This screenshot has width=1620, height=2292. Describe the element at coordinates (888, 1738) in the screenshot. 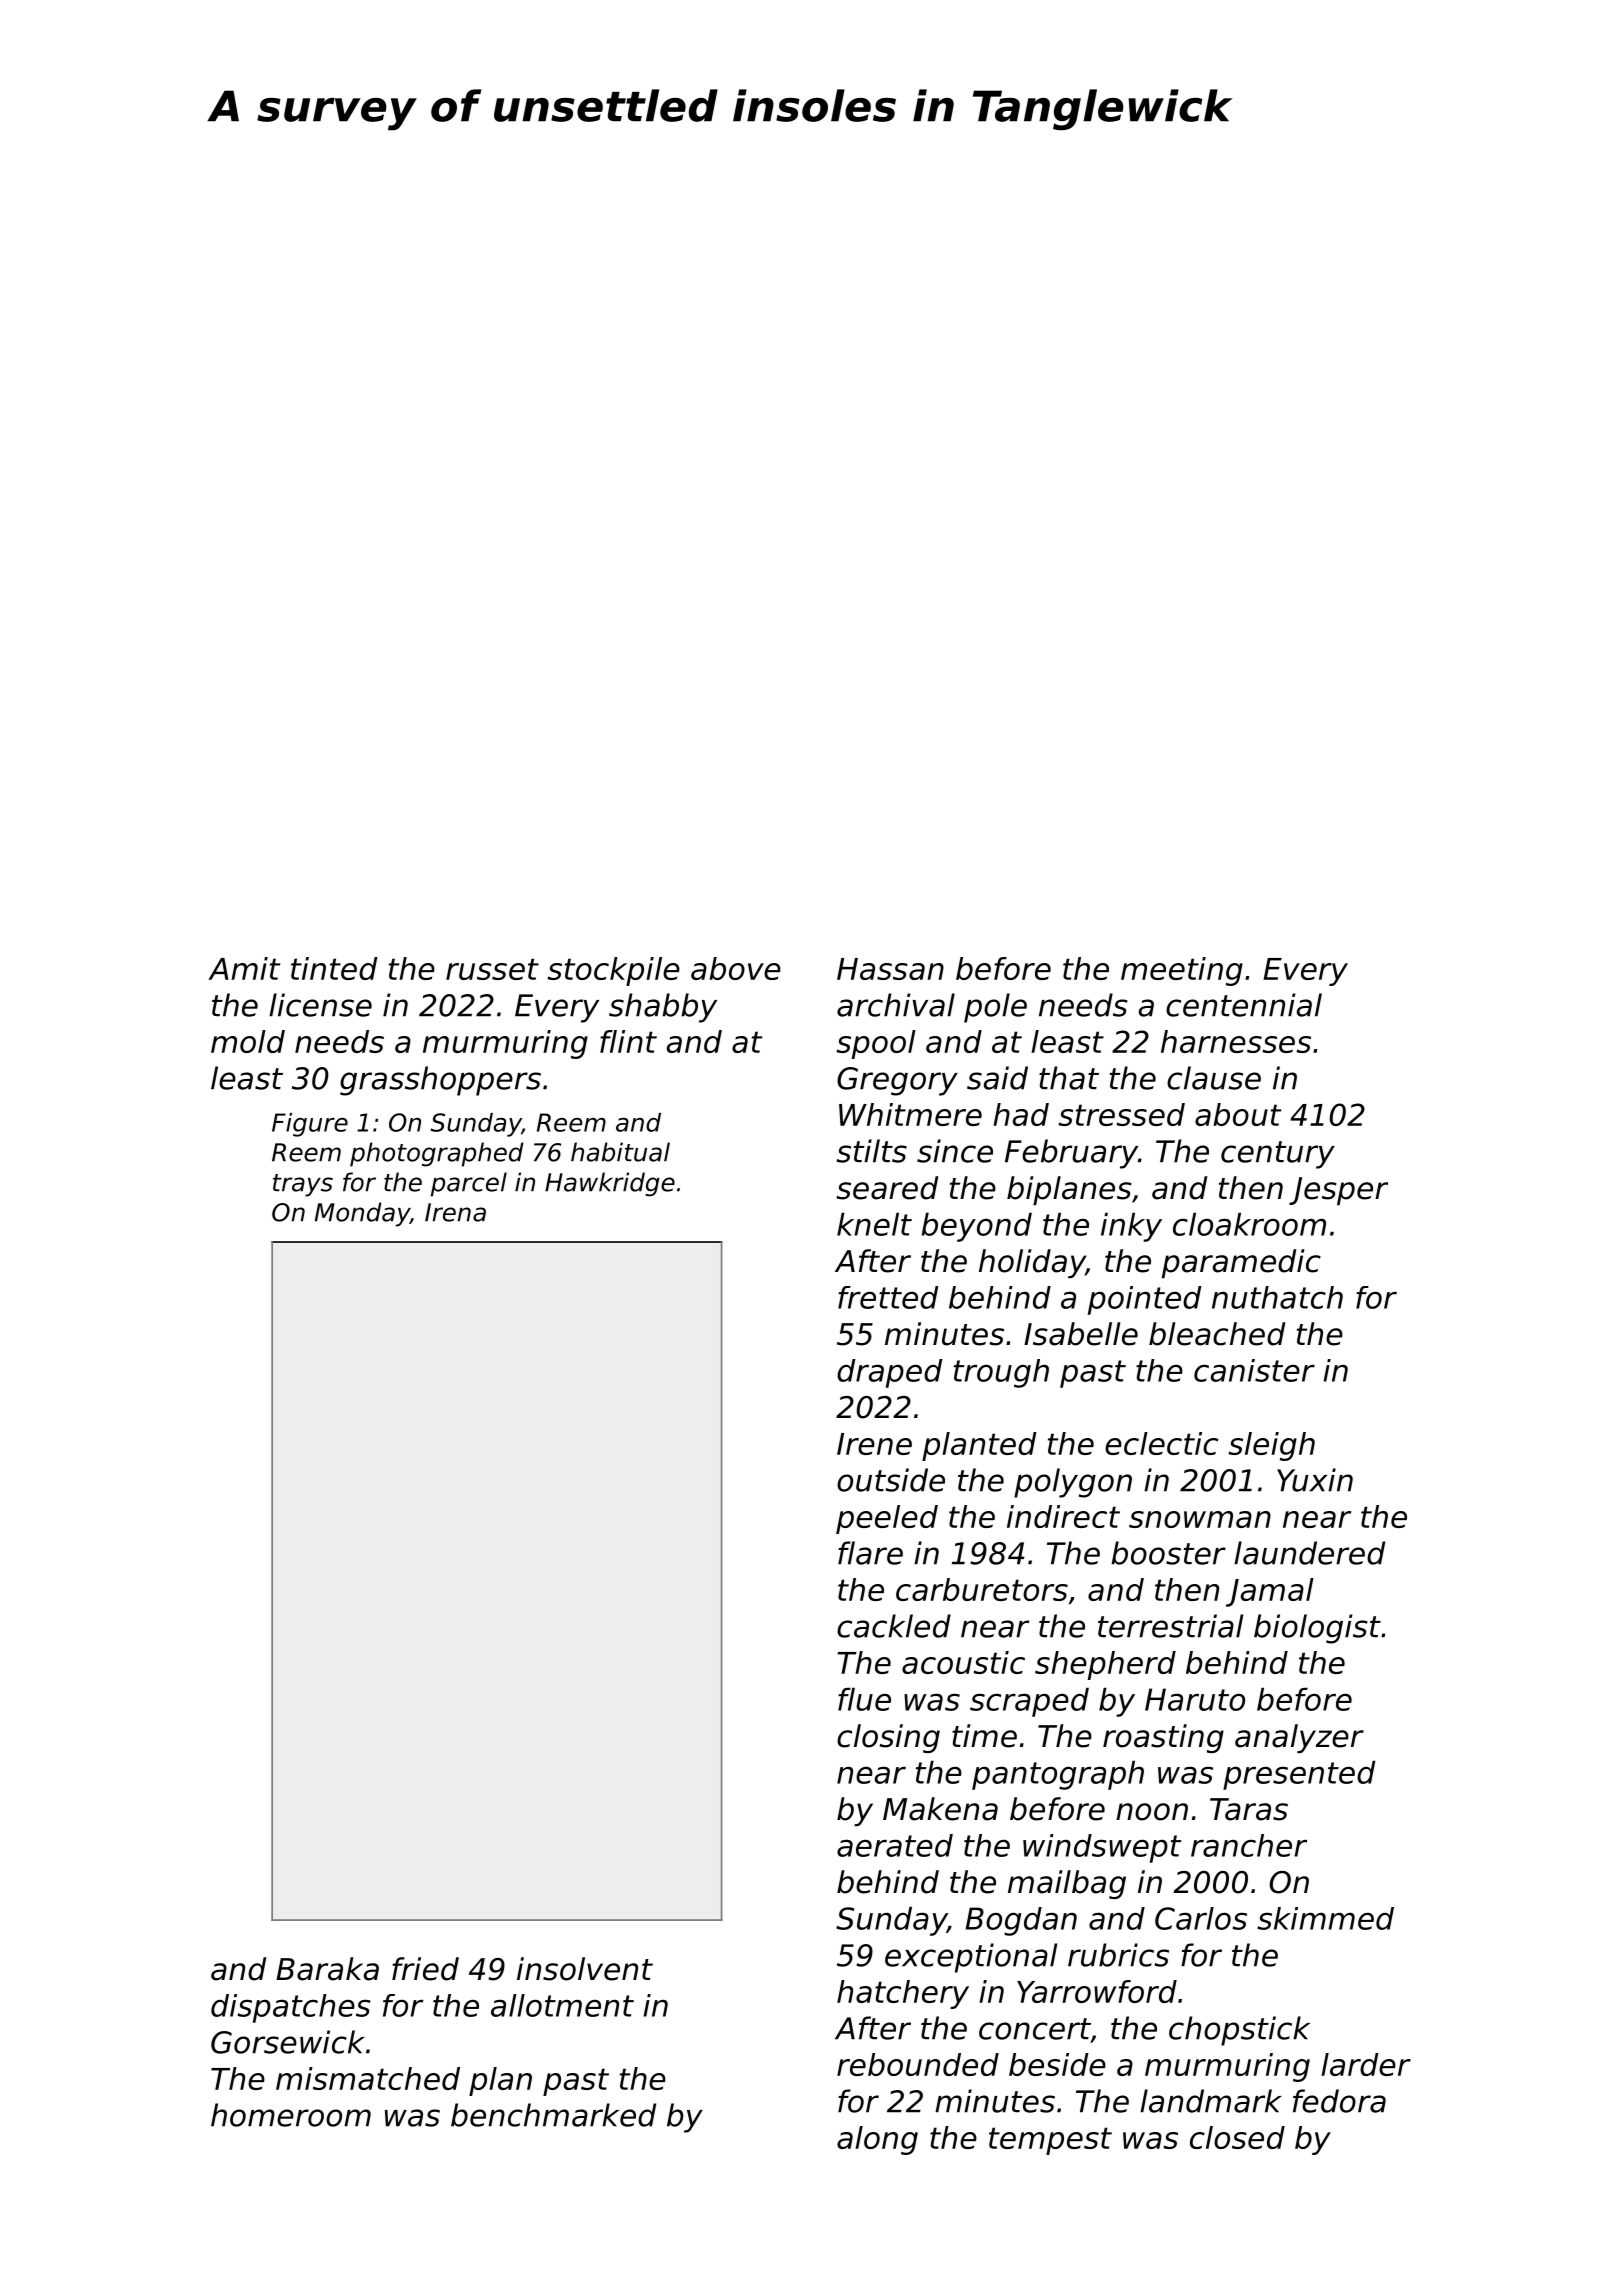

I see `closing` at that location.
